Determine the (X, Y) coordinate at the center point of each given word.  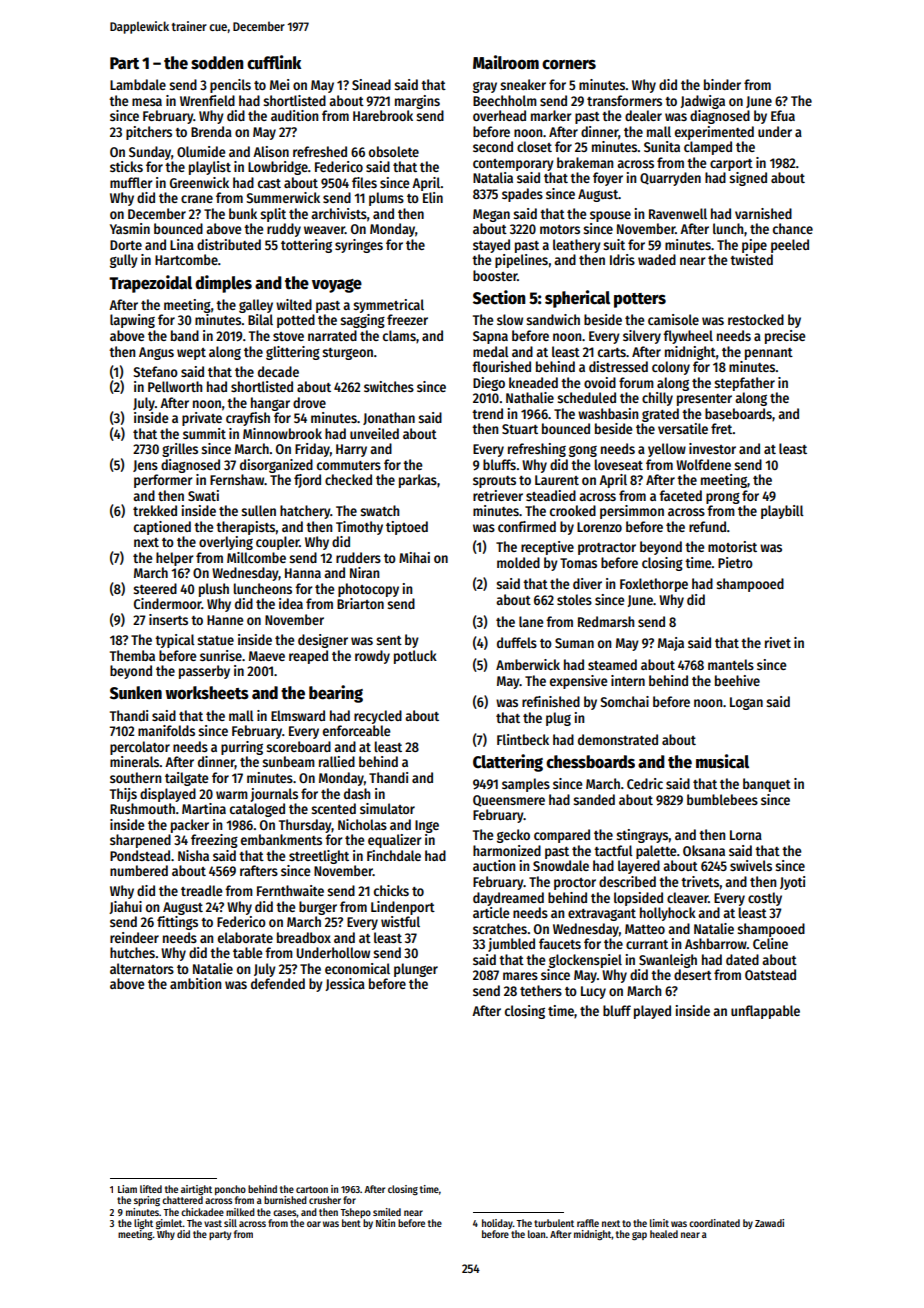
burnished (285, 1200)
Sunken (136, 693)
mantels (731, 664)
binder (722, 84)
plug (558, 719)
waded (657, 259)
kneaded (533, 382)
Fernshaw (237, 479)
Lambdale (138, 84)
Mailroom (506, 62)
